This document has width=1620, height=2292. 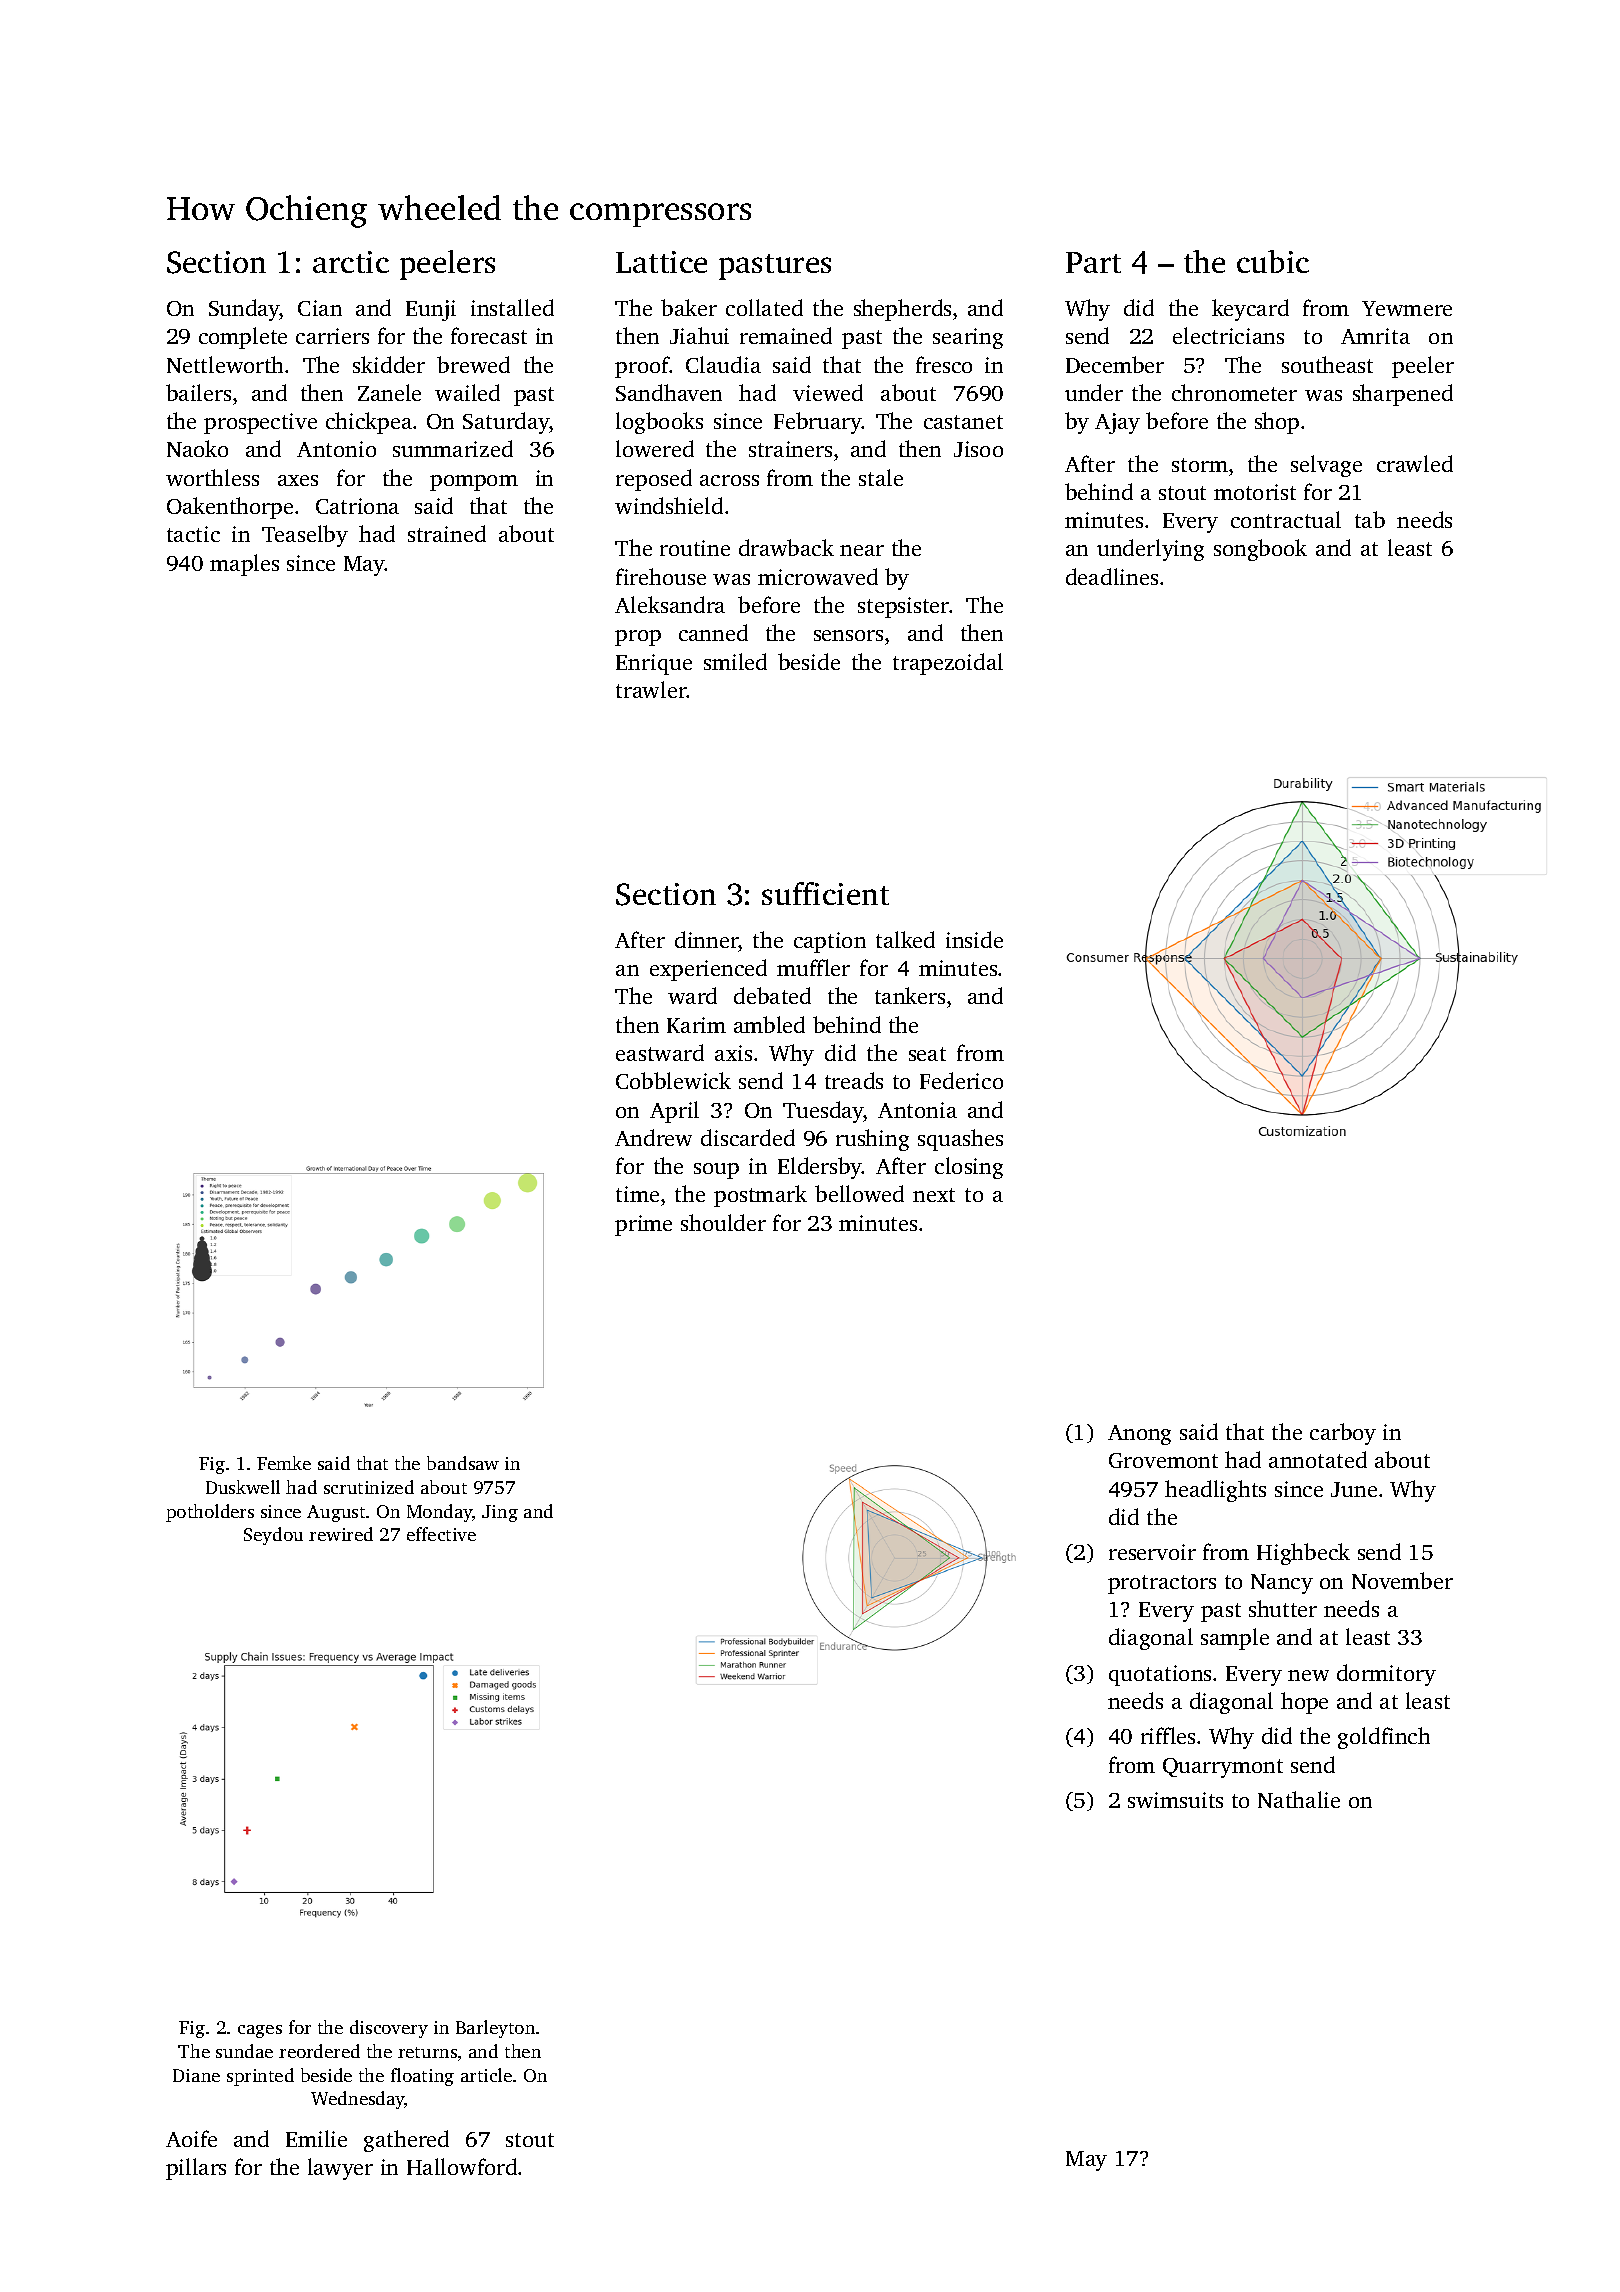 I want to click on cages, so click(x=260, y=2031).
